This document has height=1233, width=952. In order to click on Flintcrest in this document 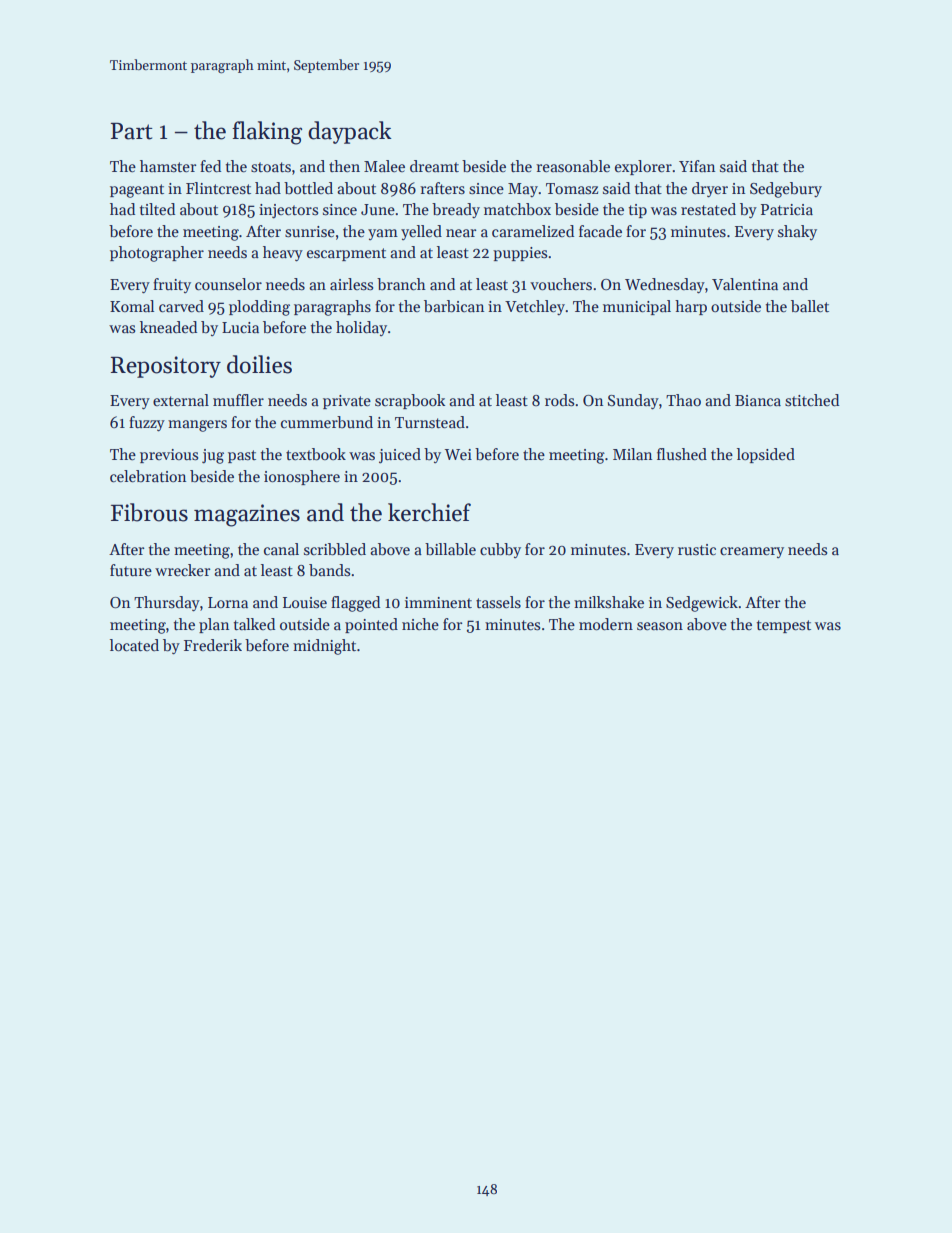, I will do `click(218, 188)`.
